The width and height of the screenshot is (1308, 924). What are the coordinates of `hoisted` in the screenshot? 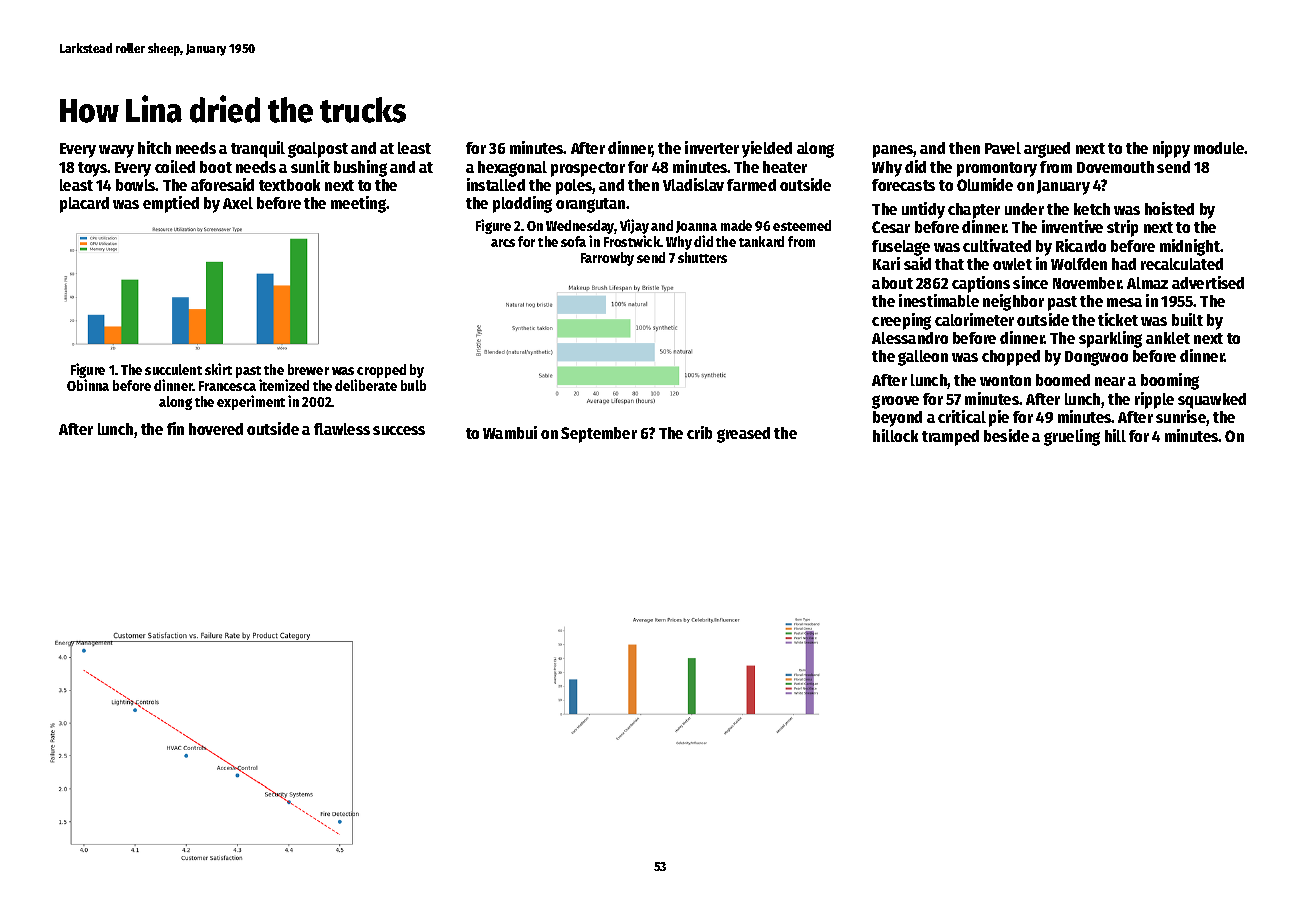 It's located at (1169, 208).
